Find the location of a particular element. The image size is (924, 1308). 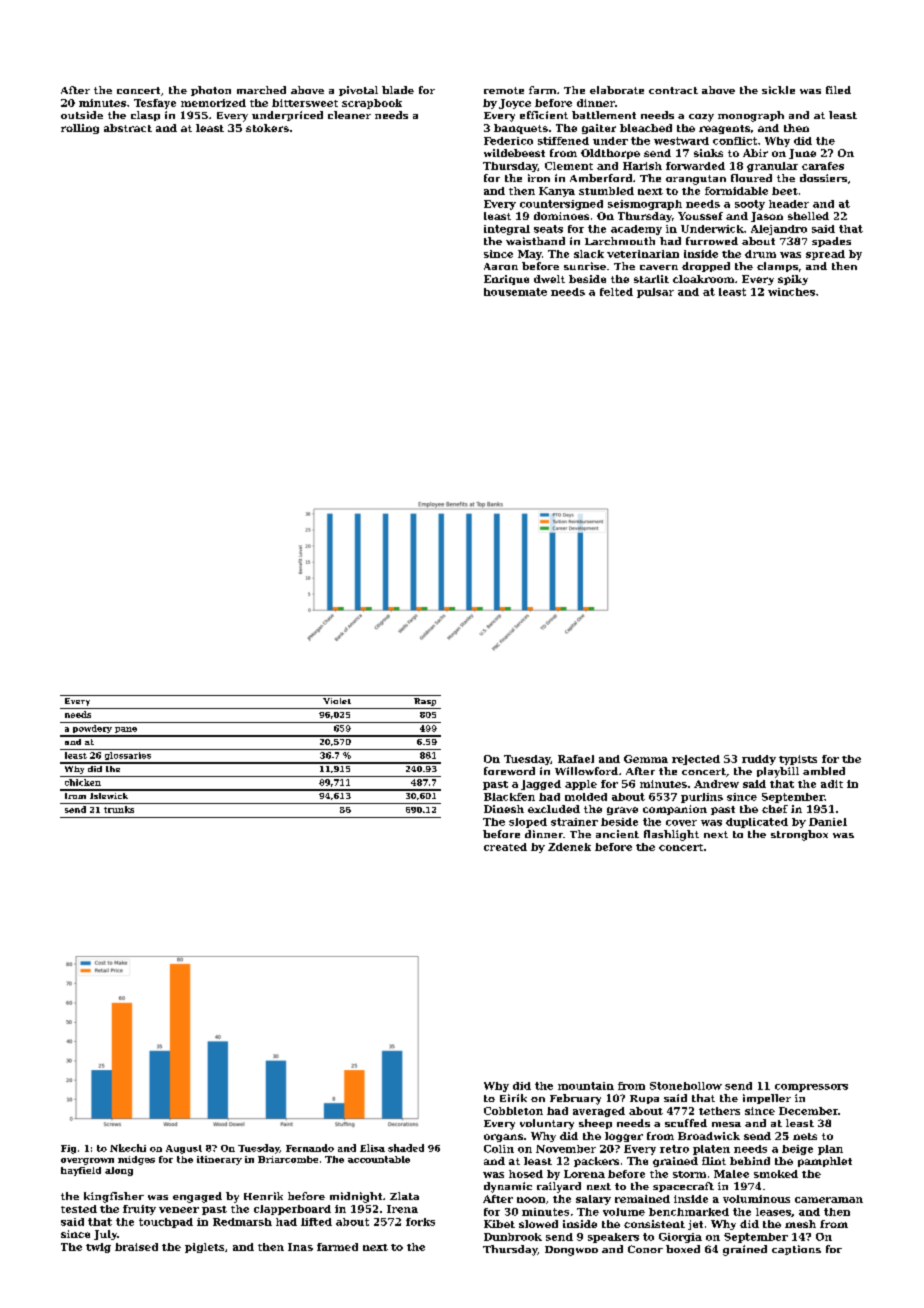

Stonehollow is located at coordinates (686, 1086).
